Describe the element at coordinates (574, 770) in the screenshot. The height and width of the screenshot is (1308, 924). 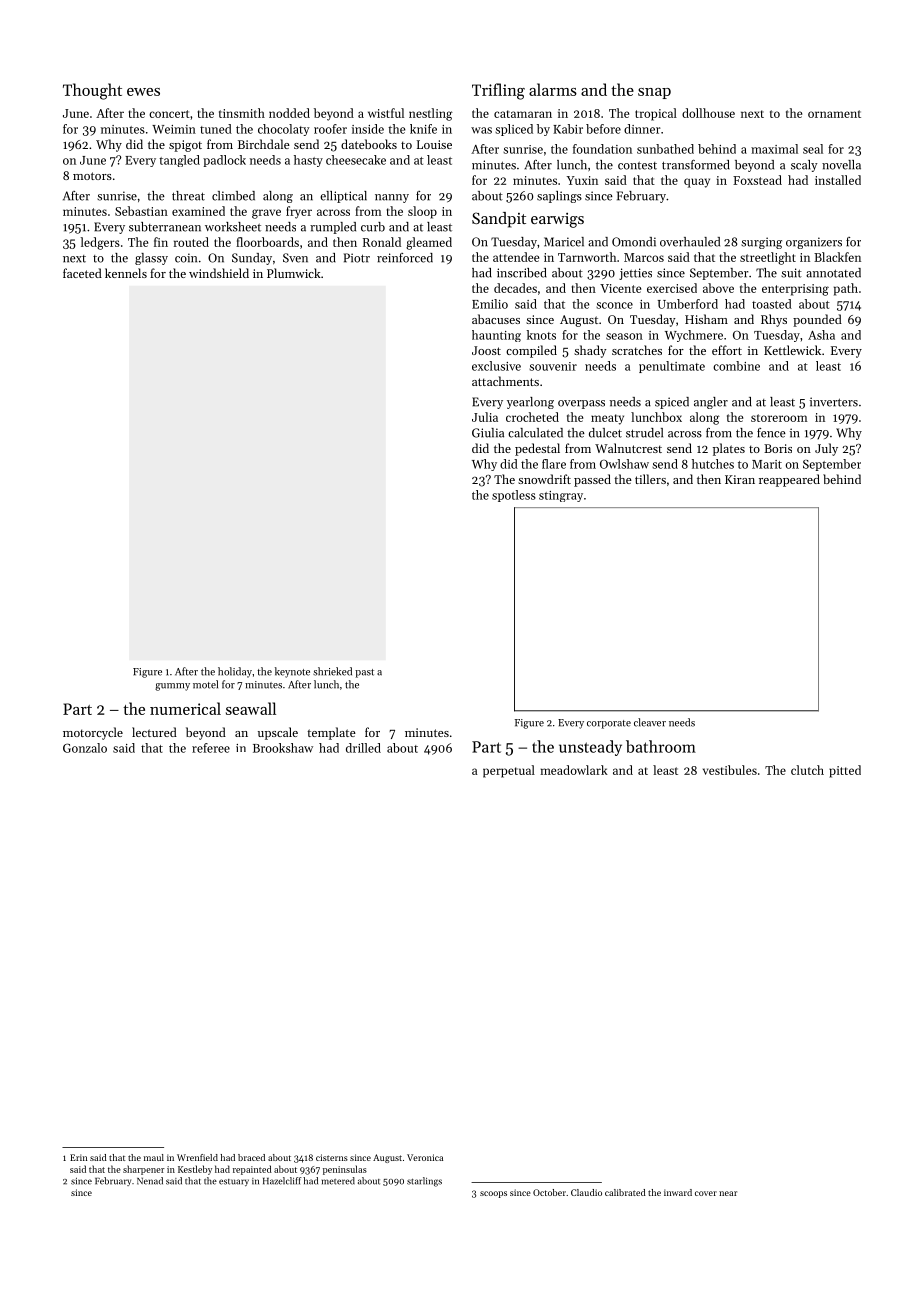
I see `meadowlark` at that location.
